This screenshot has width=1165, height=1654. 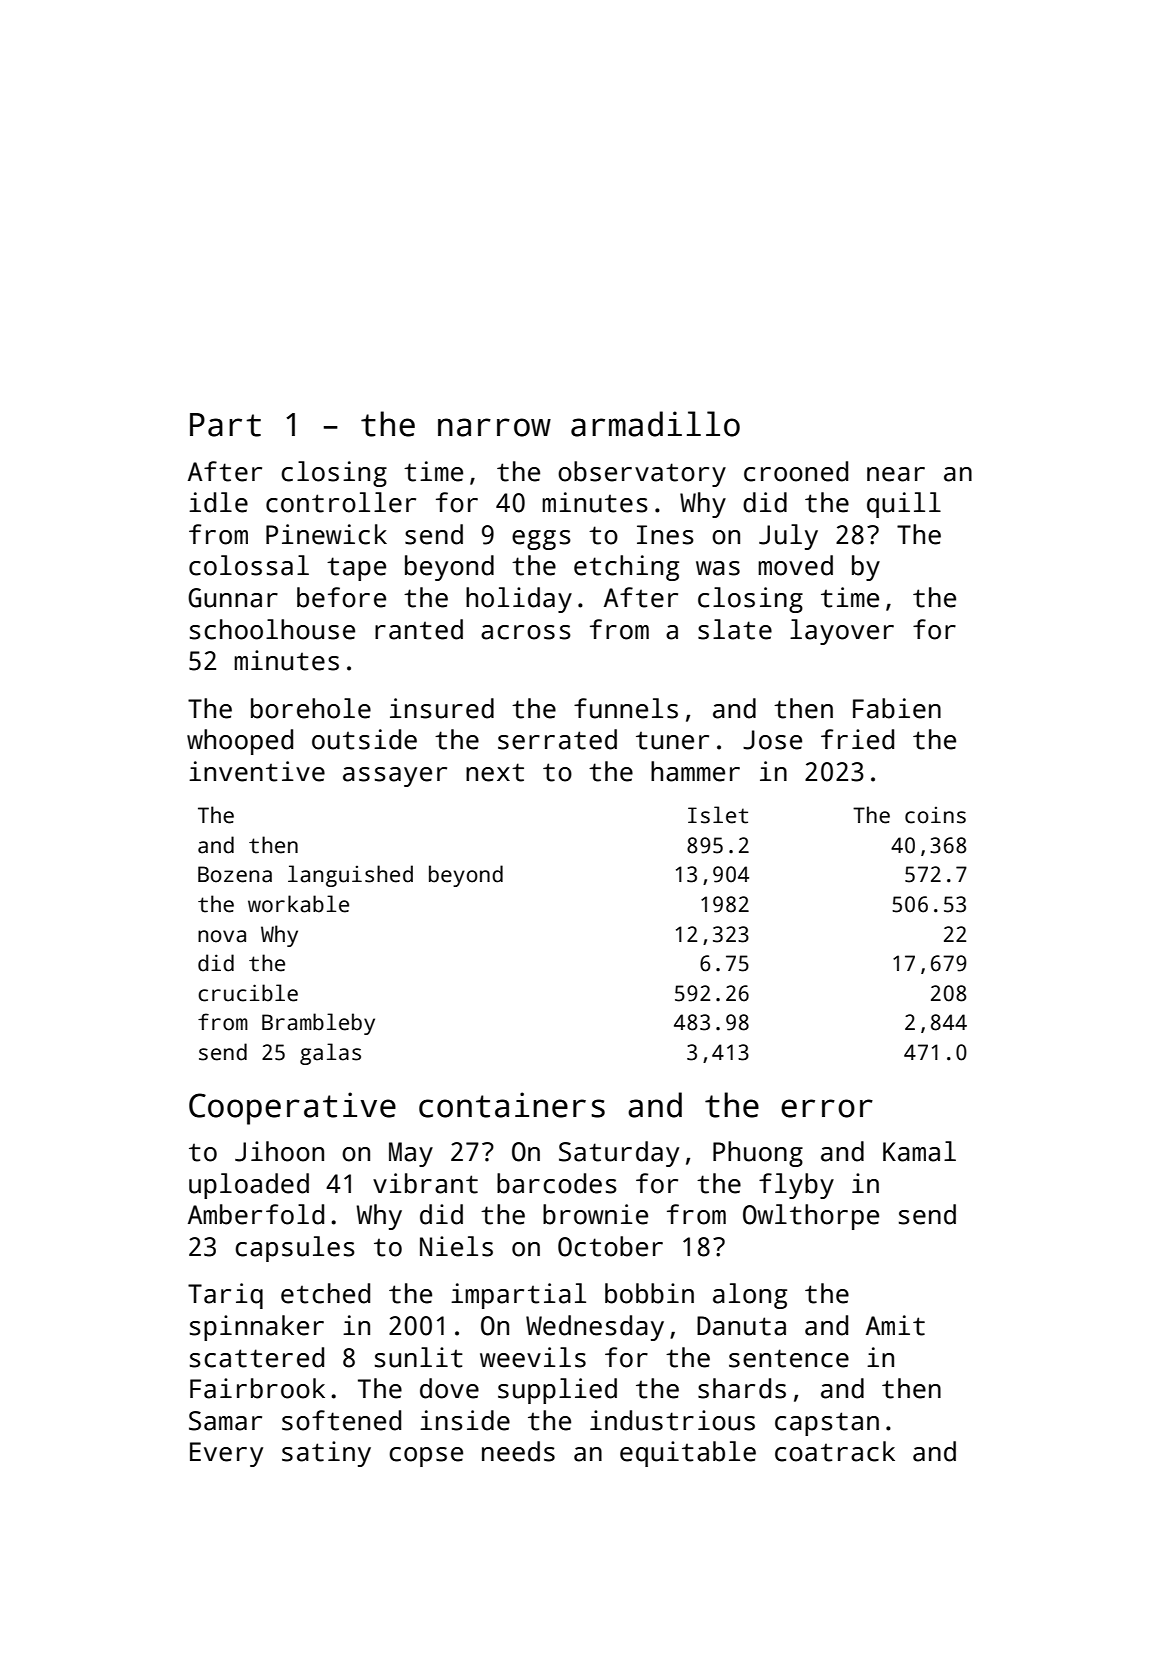 What do you see at coordinates (257, 771) in the screenshot?
I see `inventive` at bounding box center [257, 771].
